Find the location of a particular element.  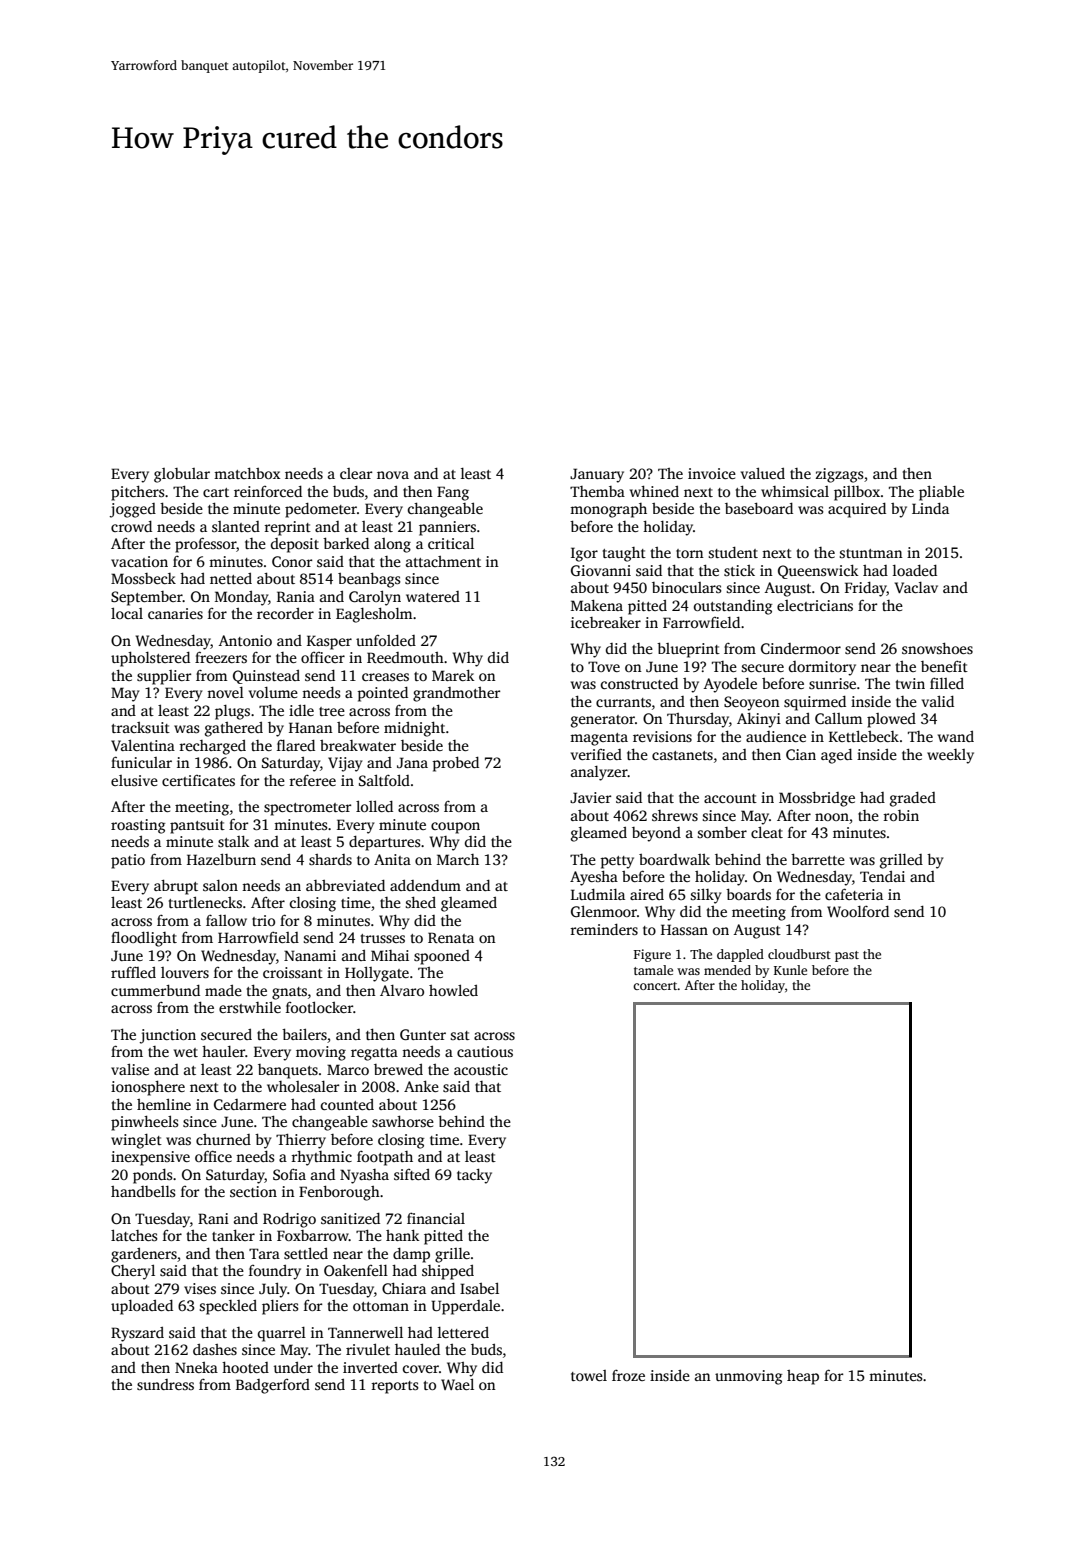

Vijay is located at coordinates (345, 764).
